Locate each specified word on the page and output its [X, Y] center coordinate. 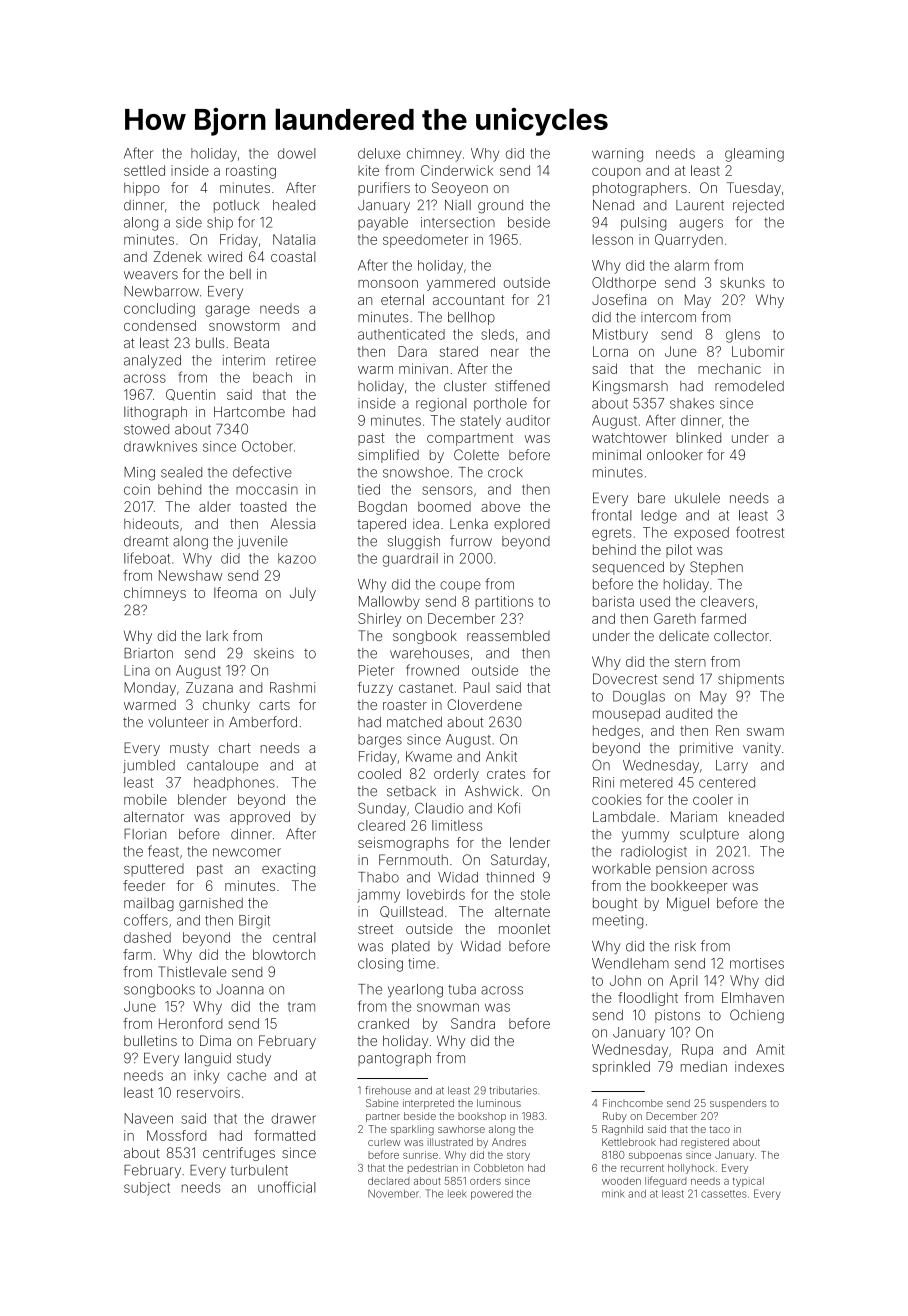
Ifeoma [235, 592]
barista [613, 601]
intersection [458, 222]
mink [613, 1194]
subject [147, 1189]
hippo [142, 189]
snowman [448, 1007]
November [393, 1194]
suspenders [738, 1104]
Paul [477, 687]
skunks [742, 282]
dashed [147, 937]
